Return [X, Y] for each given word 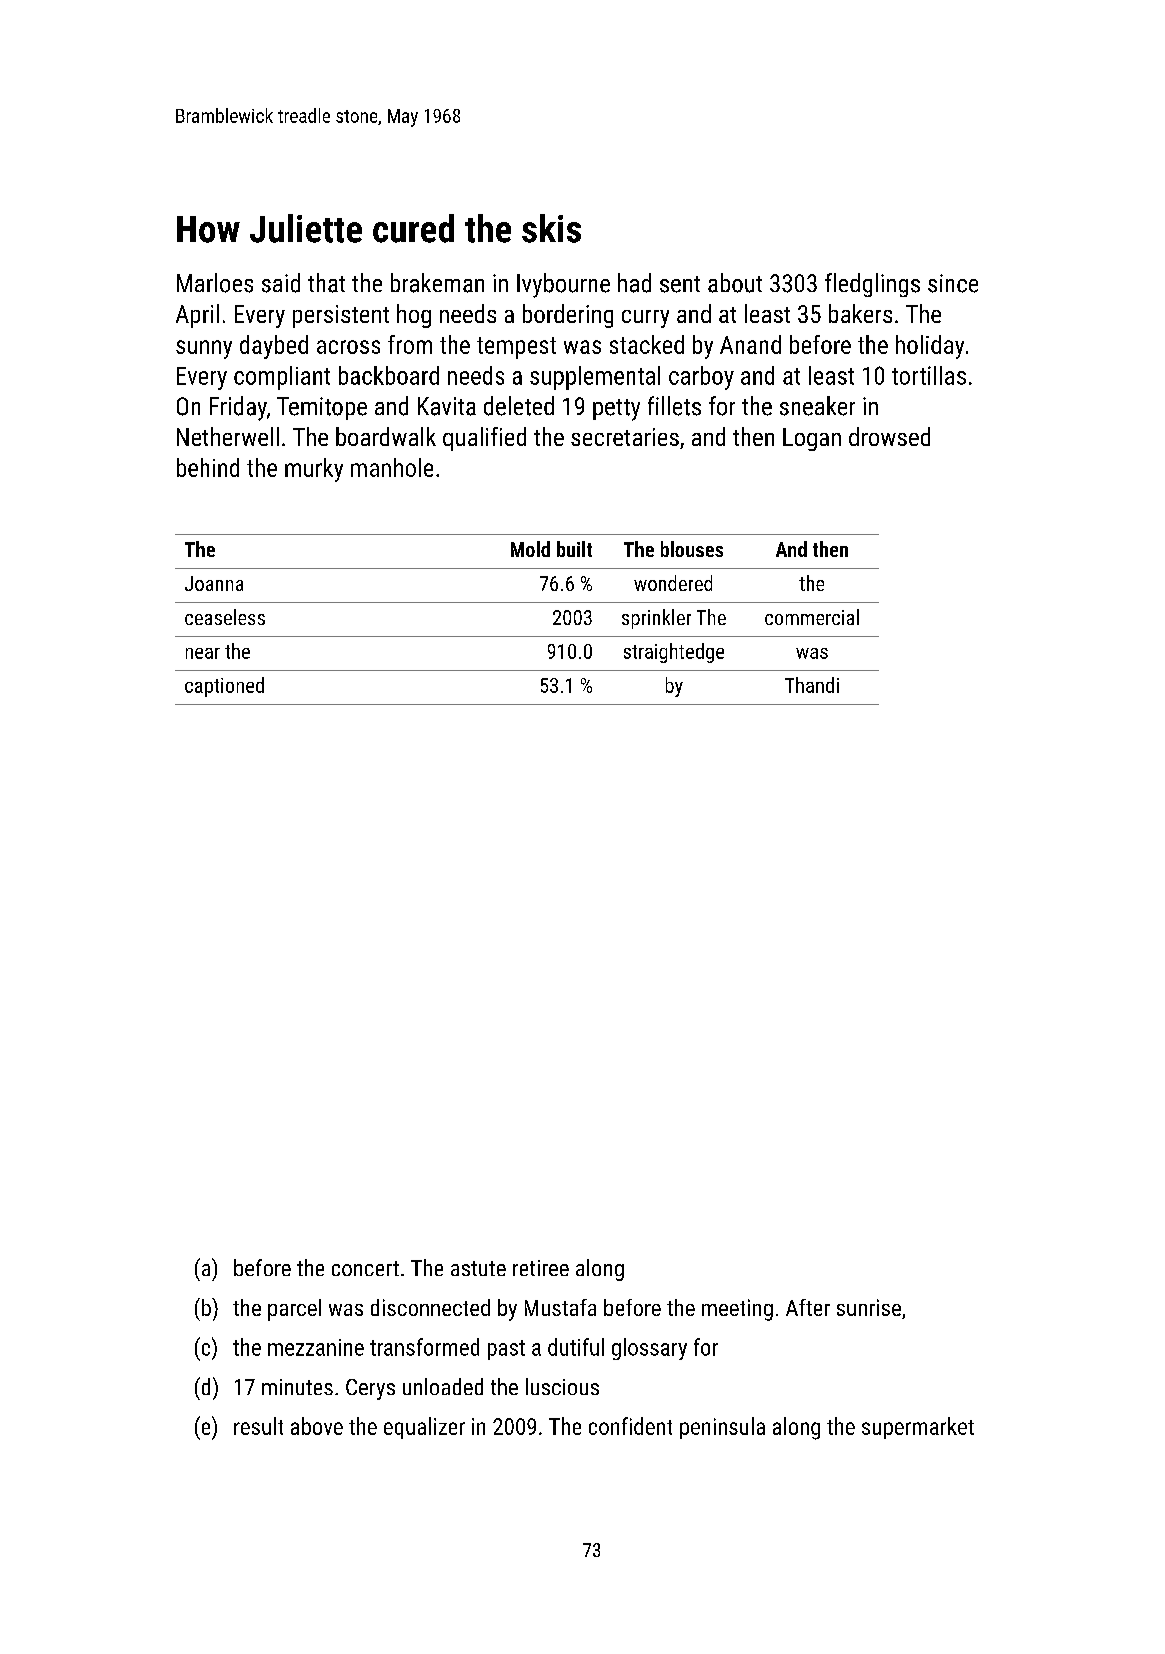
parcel [294, 1310]
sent [680, 284]
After [808, 1307]
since [953, 283]
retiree [541, 1268]
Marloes [215, 283]
